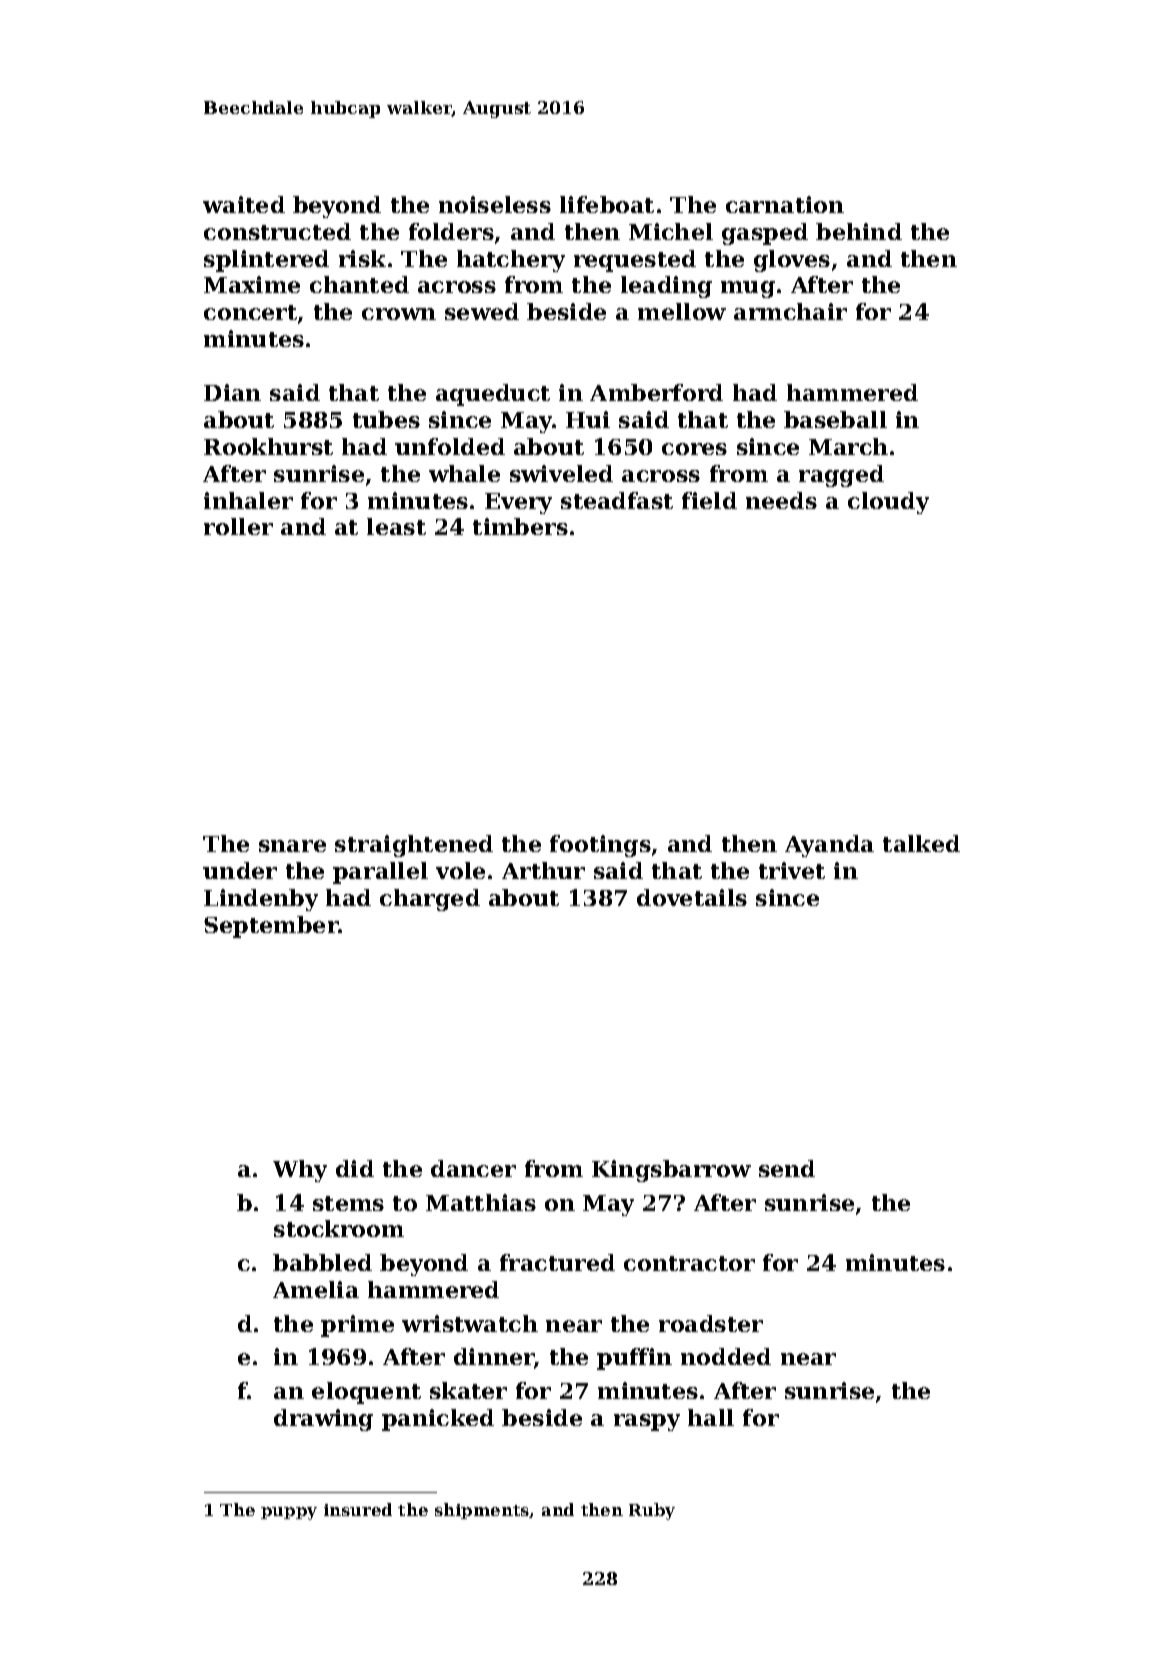 The image size is (1165, 1654). What do you see at coordinates (726, 1356) in the document?
I see `nodded` at bounding box center [726, 1356].
